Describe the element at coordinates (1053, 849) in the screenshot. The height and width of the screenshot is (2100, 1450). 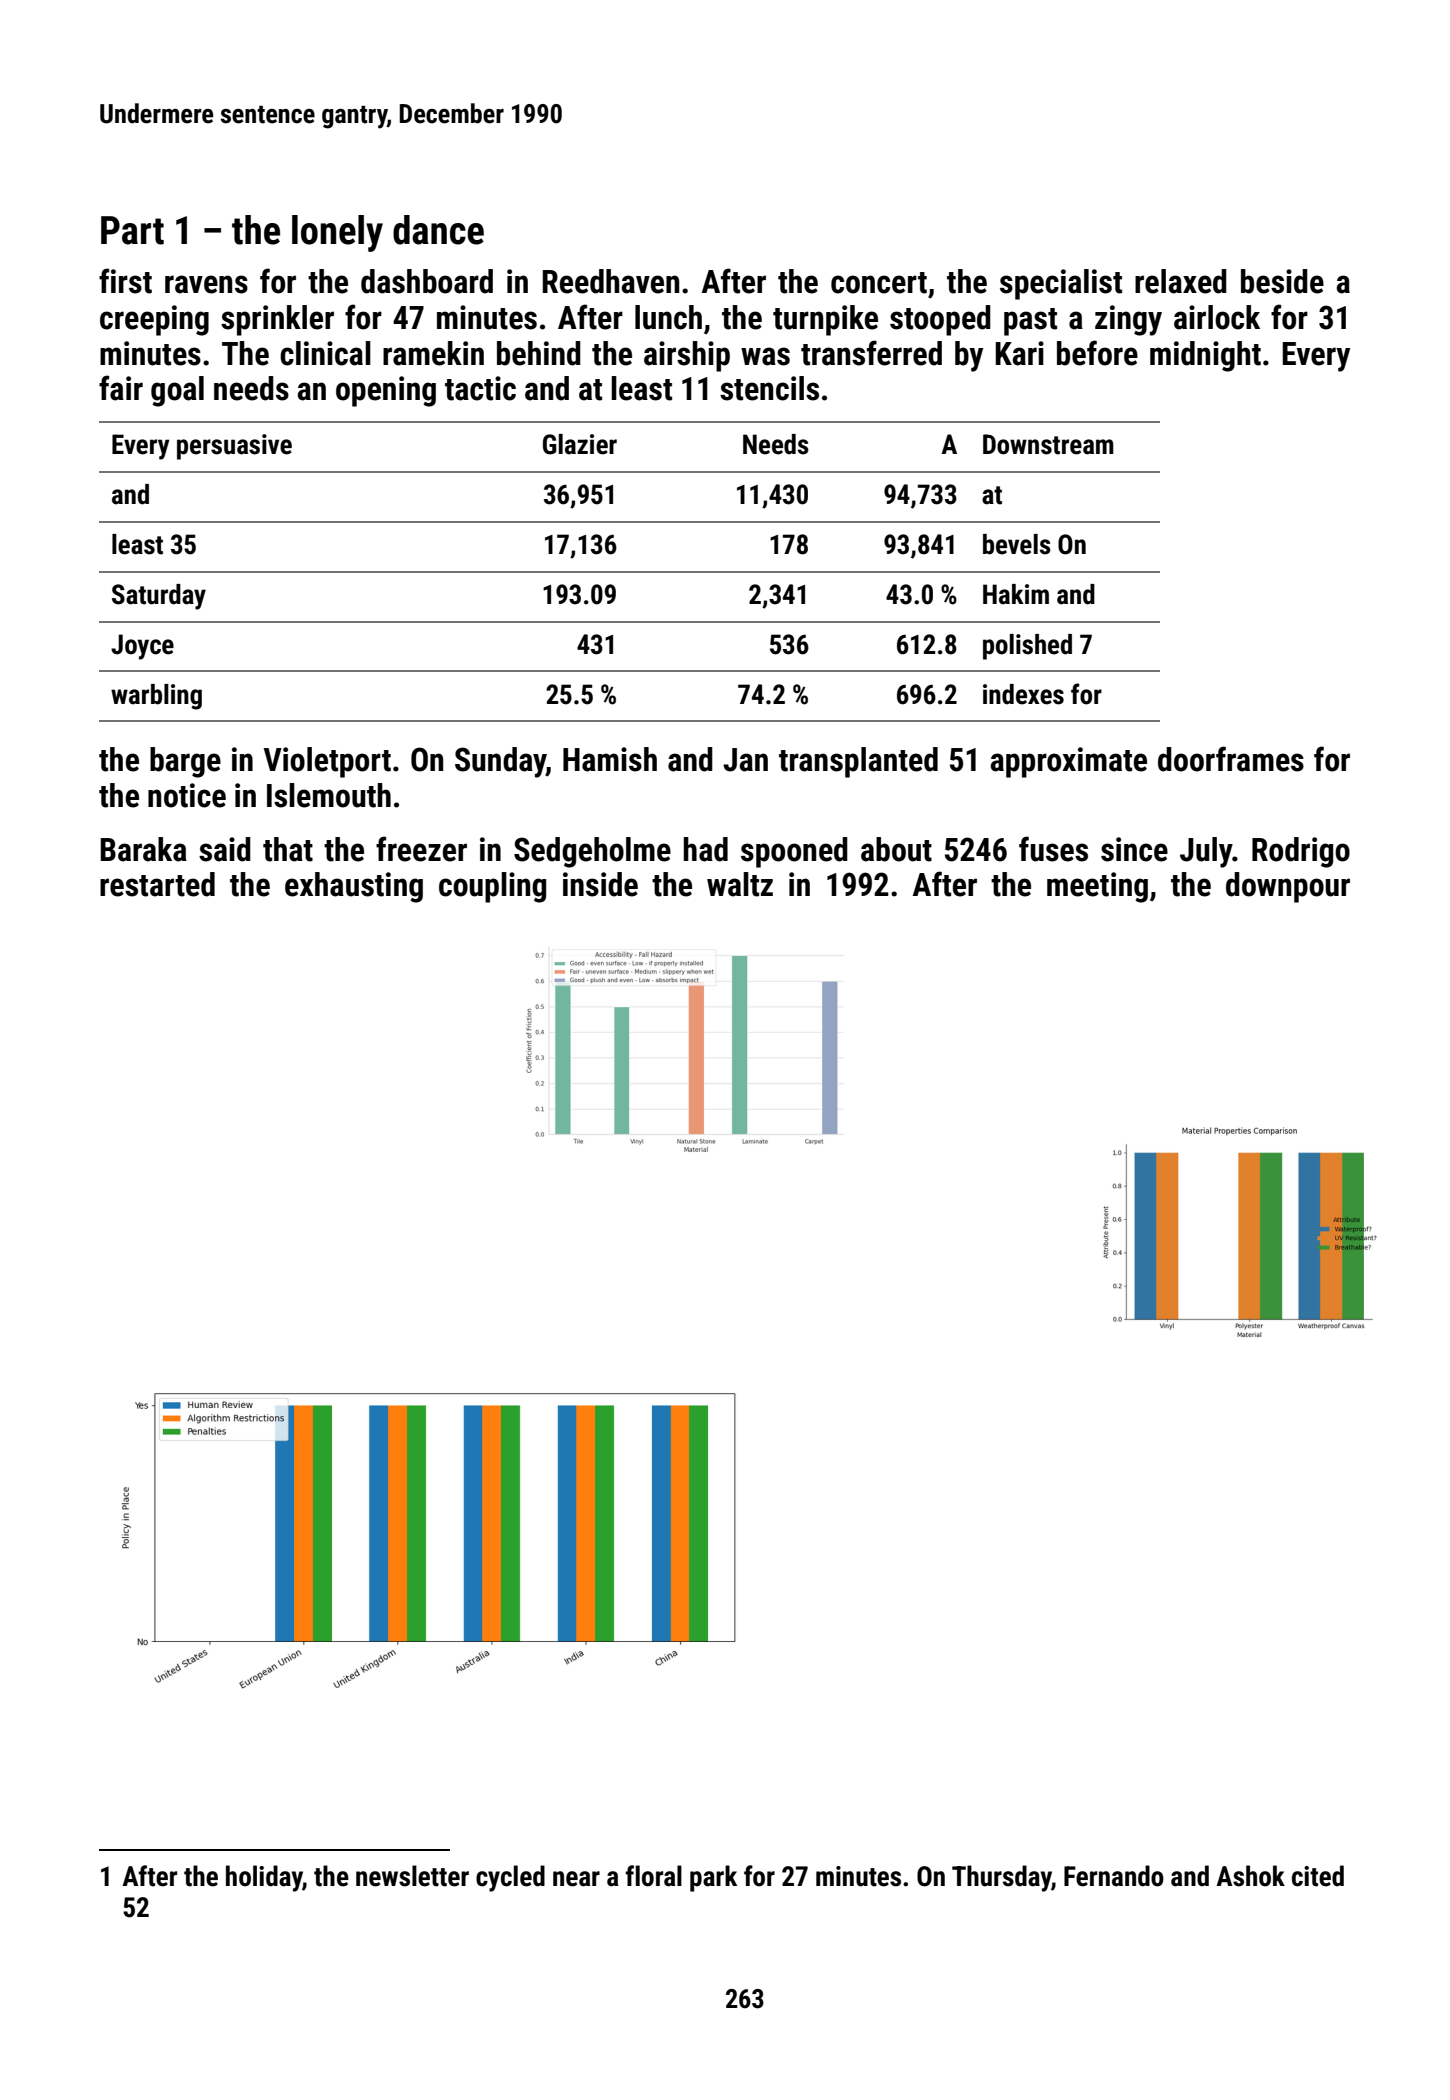
I see `fuses` at that location.
